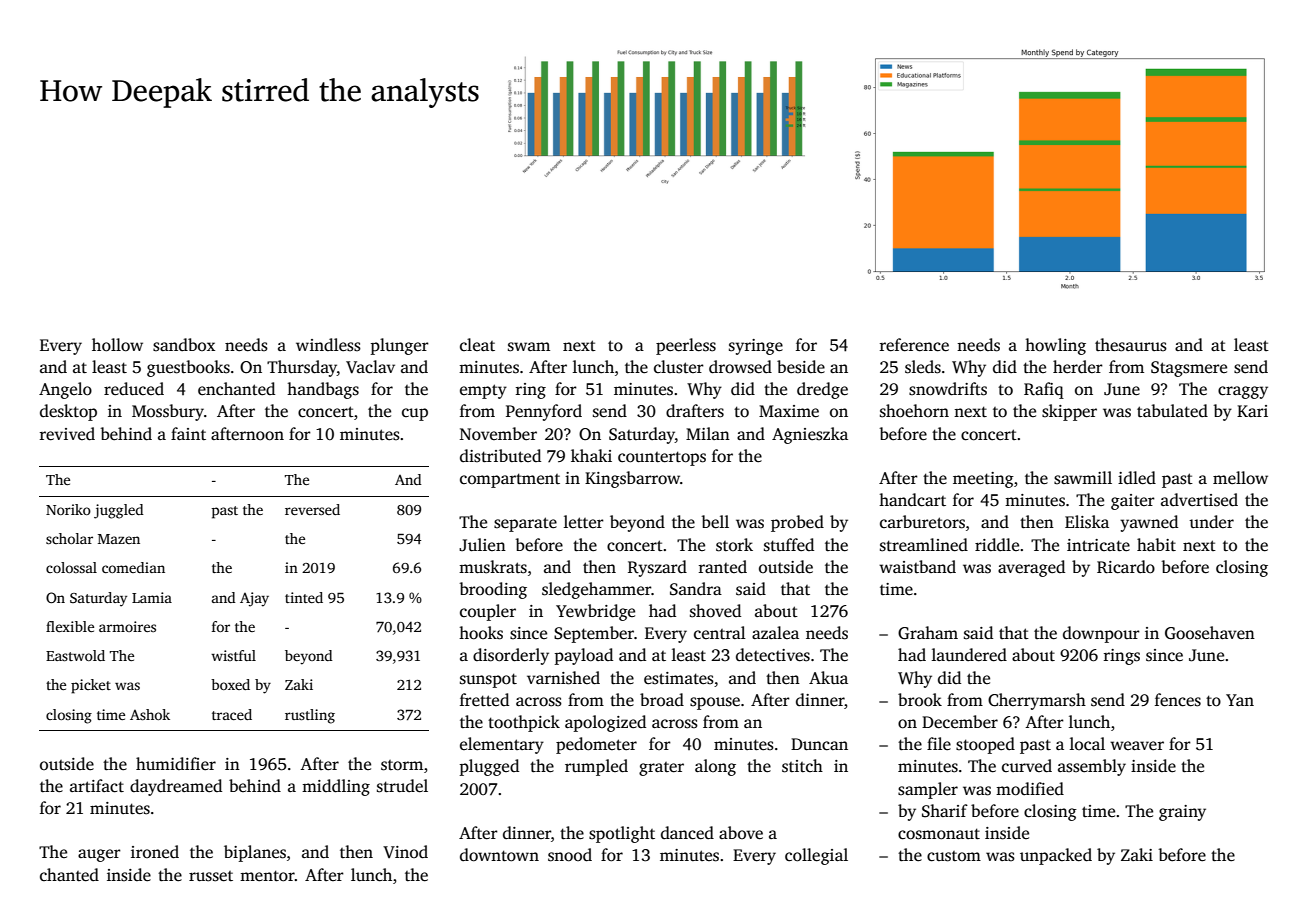  What do you see at coordinates (529, 347) in the document?
I see `swam` at bounding box center [529, 347].
